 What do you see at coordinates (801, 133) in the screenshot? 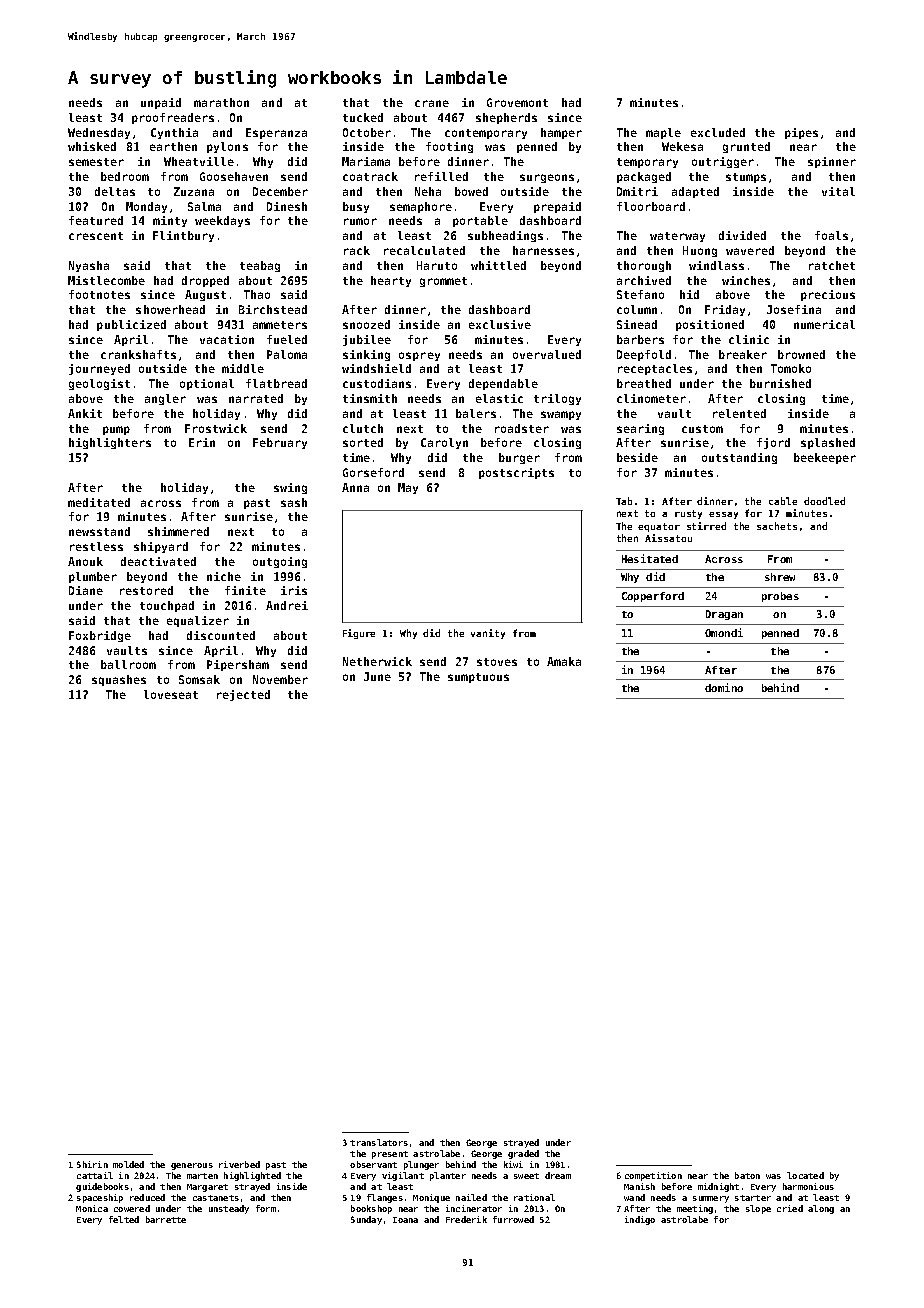
I see `pipes` at bounding box center [801, 133].
